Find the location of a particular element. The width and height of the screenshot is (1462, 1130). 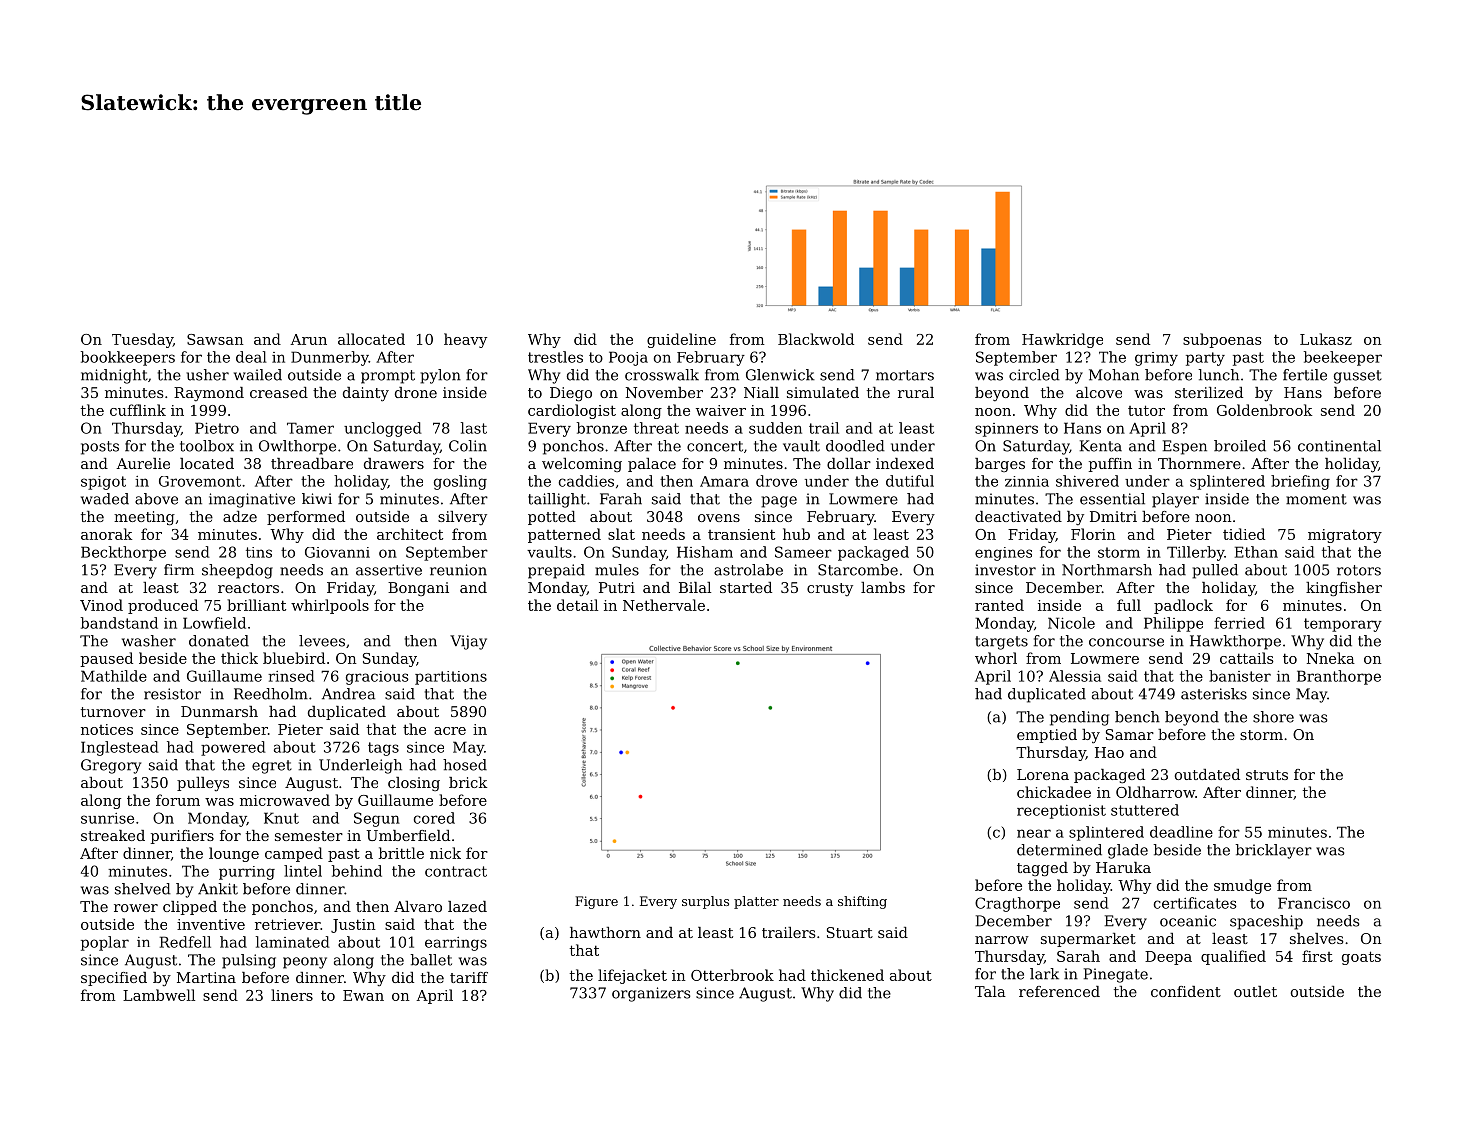

gusset is located at coordinates (1358, 377).
